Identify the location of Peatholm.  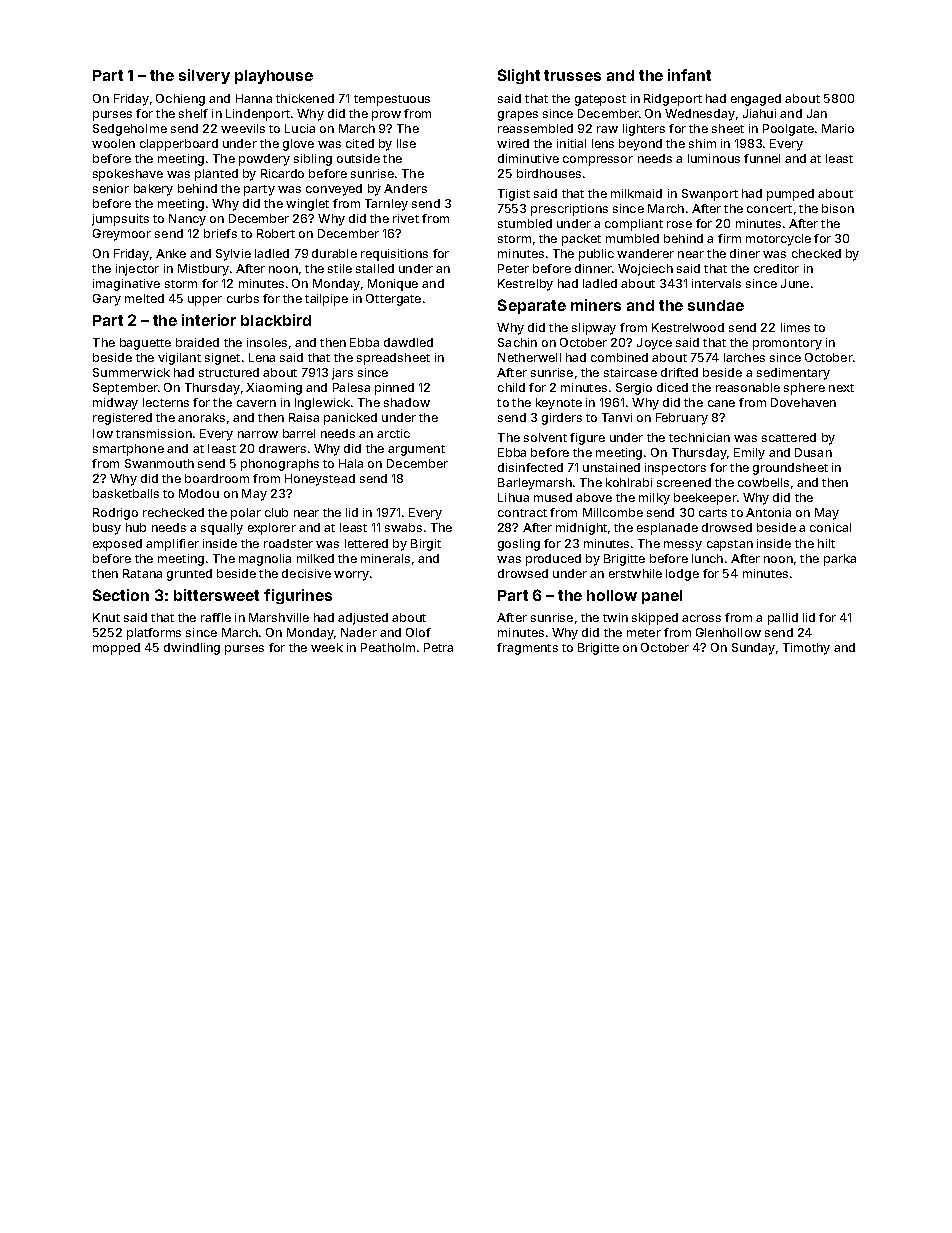
(388, 647).
